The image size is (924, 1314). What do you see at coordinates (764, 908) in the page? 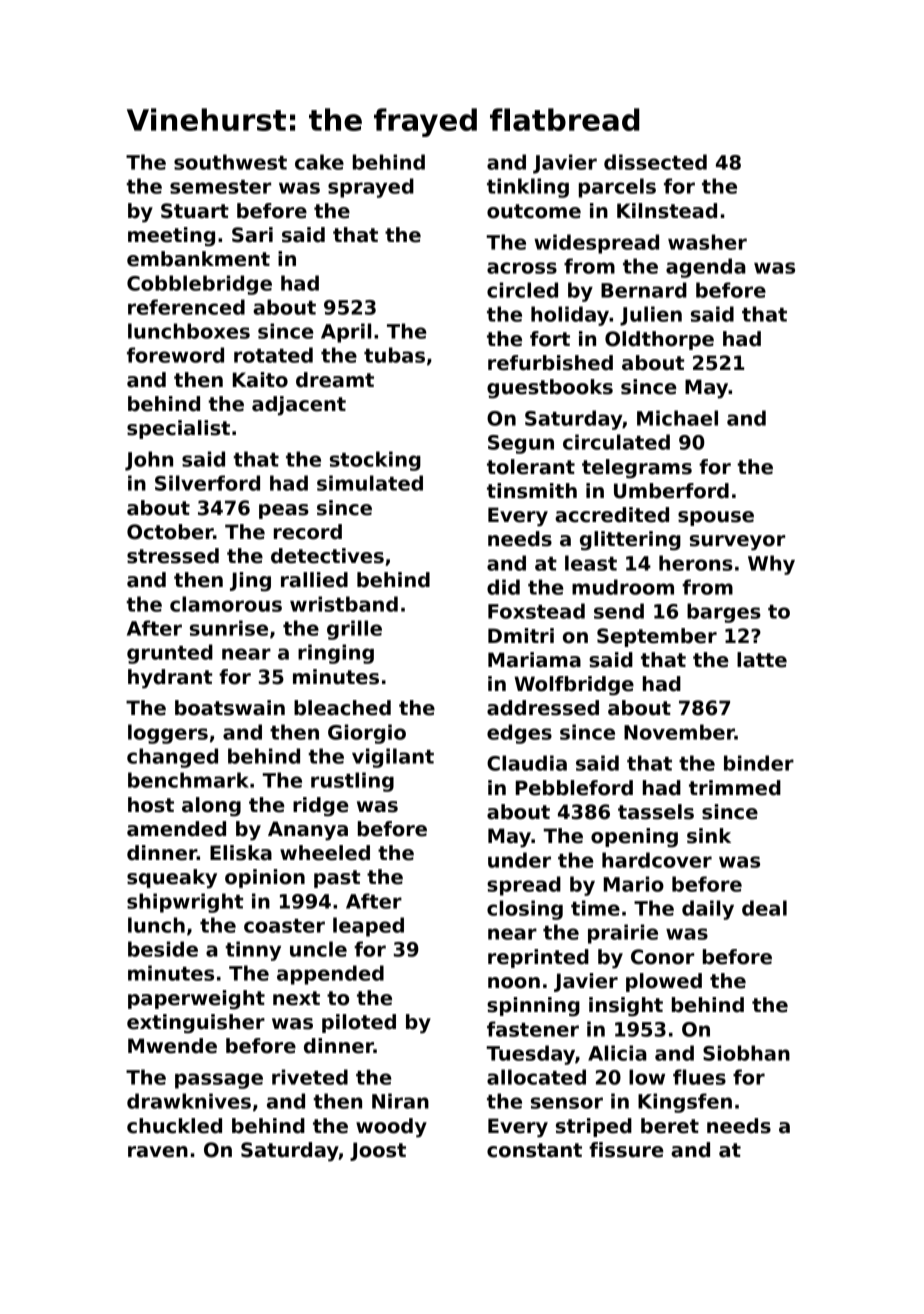
I see `deal` at bounding box center [764, 908].
